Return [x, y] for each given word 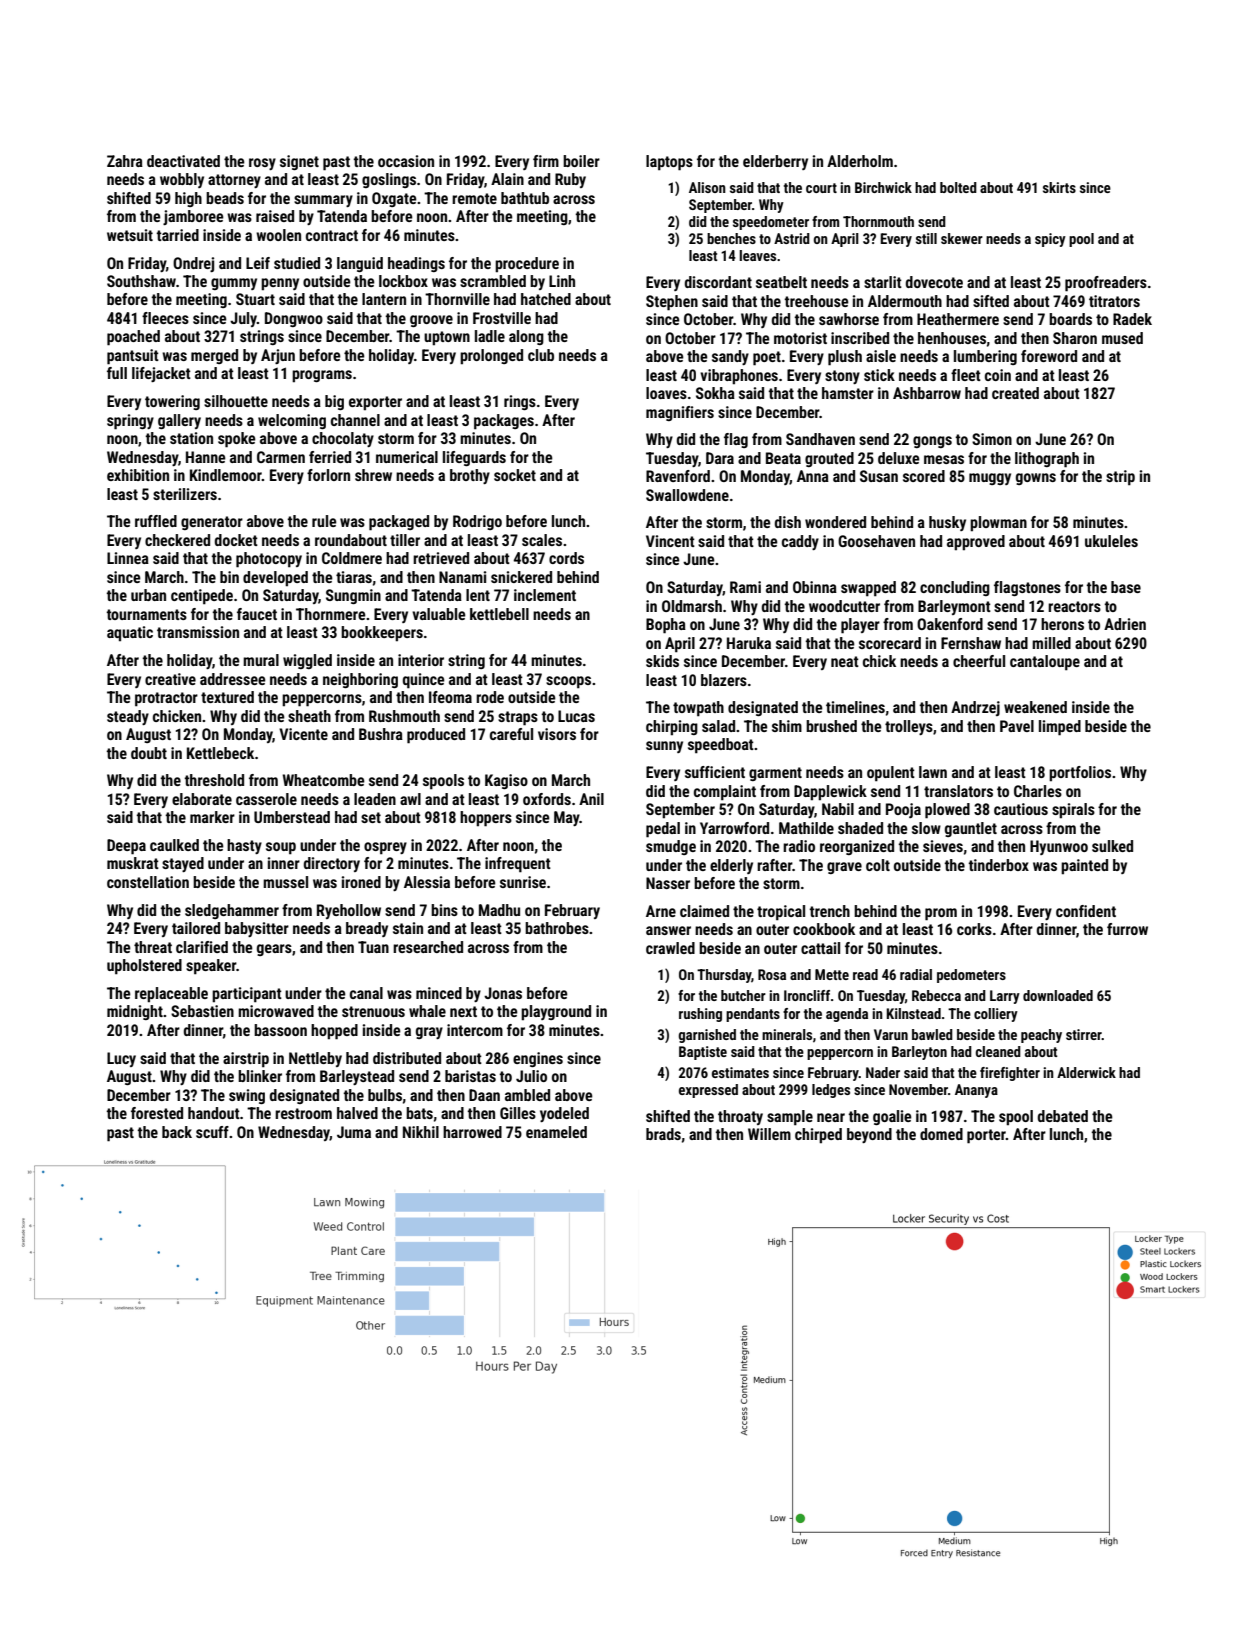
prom [941, 914]
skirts [1059, 187]
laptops [669, 163]
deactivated [183, 161]
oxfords [547, 799]
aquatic [130, 633]
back [177, 1132]
